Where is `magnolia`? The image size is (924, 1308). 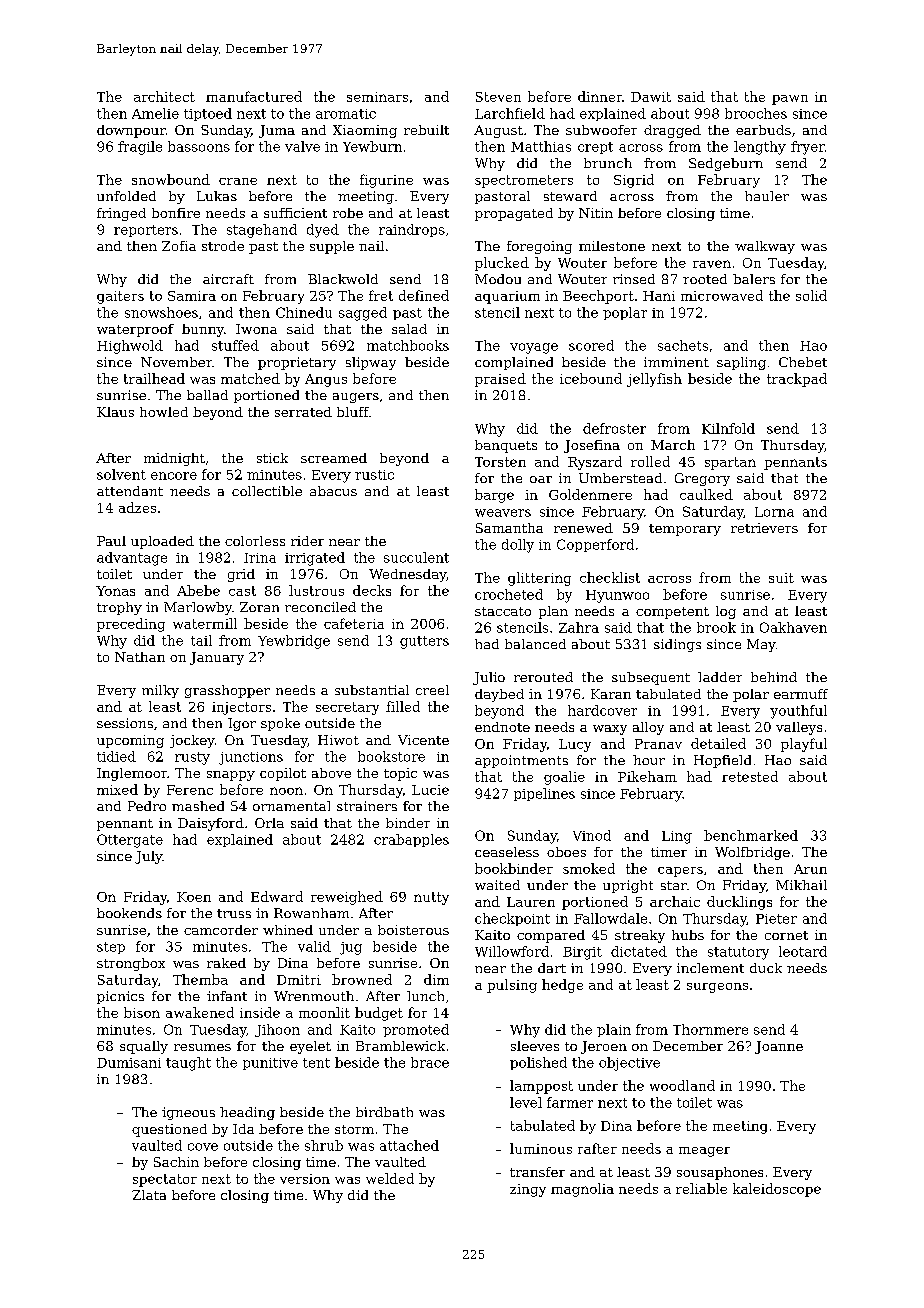
magnolia is located at coordinates (582, 1190).
